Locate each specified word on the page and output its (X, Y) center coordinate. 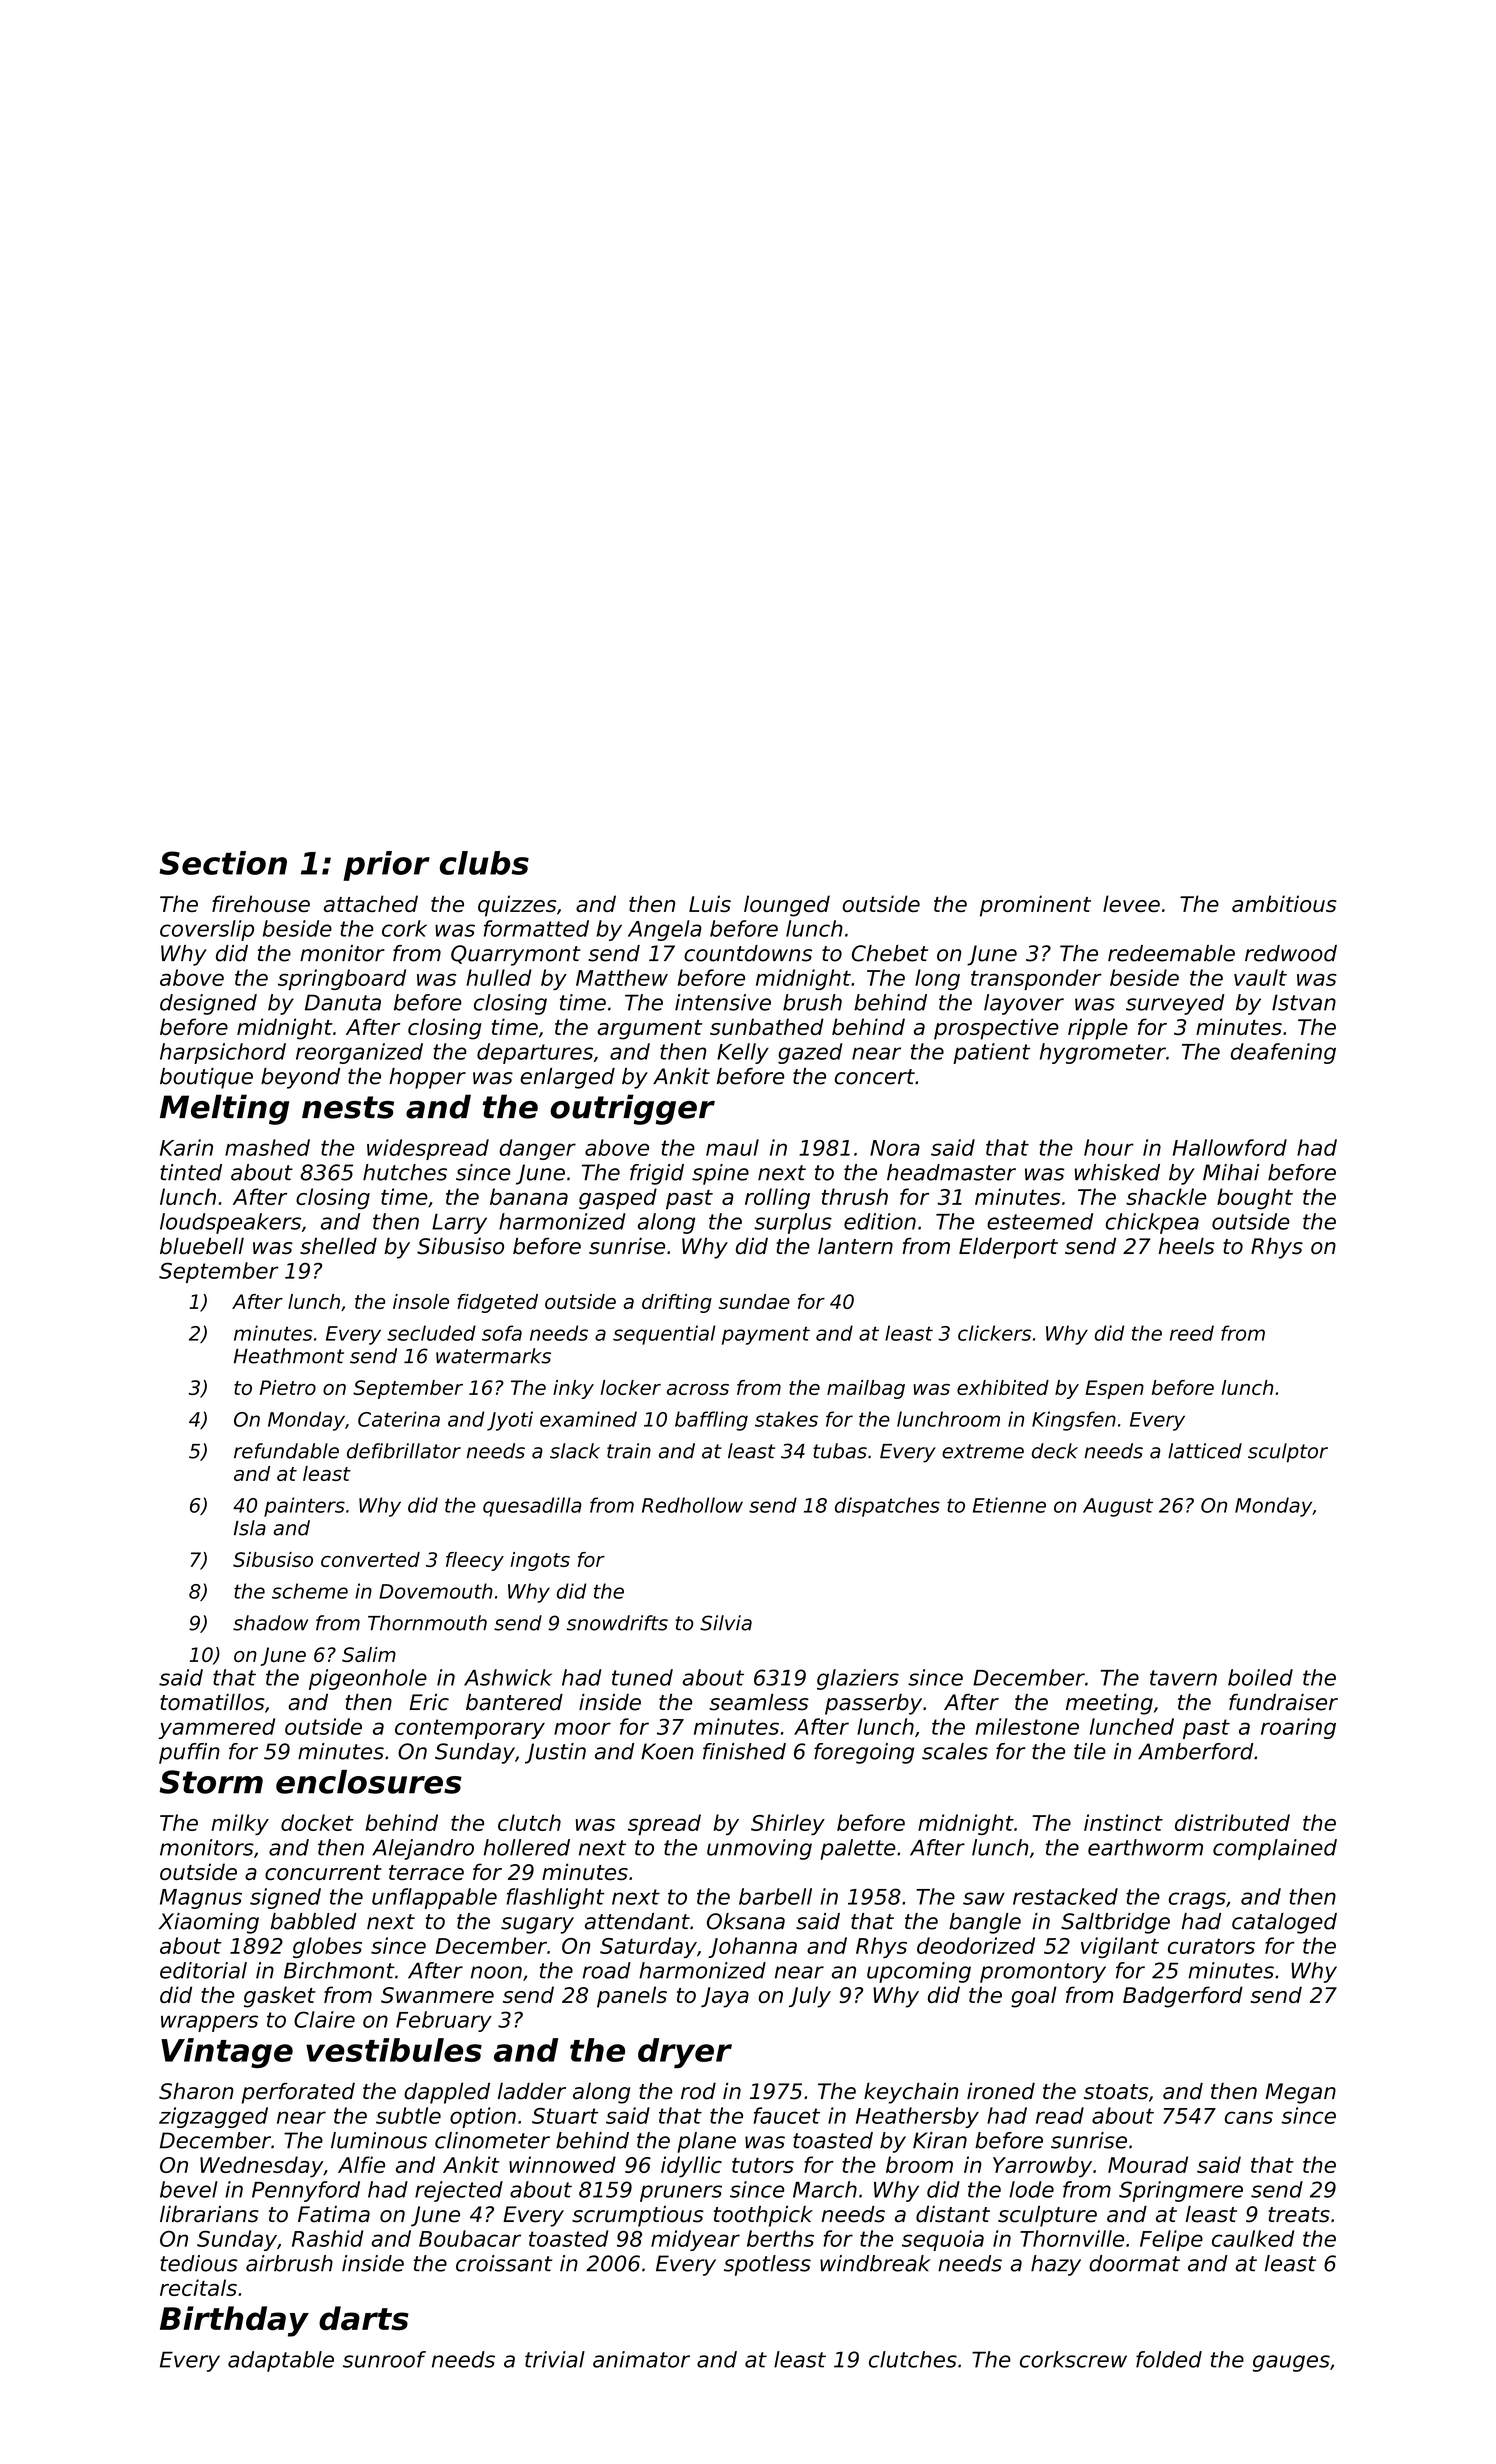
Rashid (327, 2238)
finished (744, 1751)
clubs (484, 863)
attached (371, 903)
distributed (1232, 1822)
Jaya (725, 1997)
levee (1131, 903)
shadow (270, 1623)
